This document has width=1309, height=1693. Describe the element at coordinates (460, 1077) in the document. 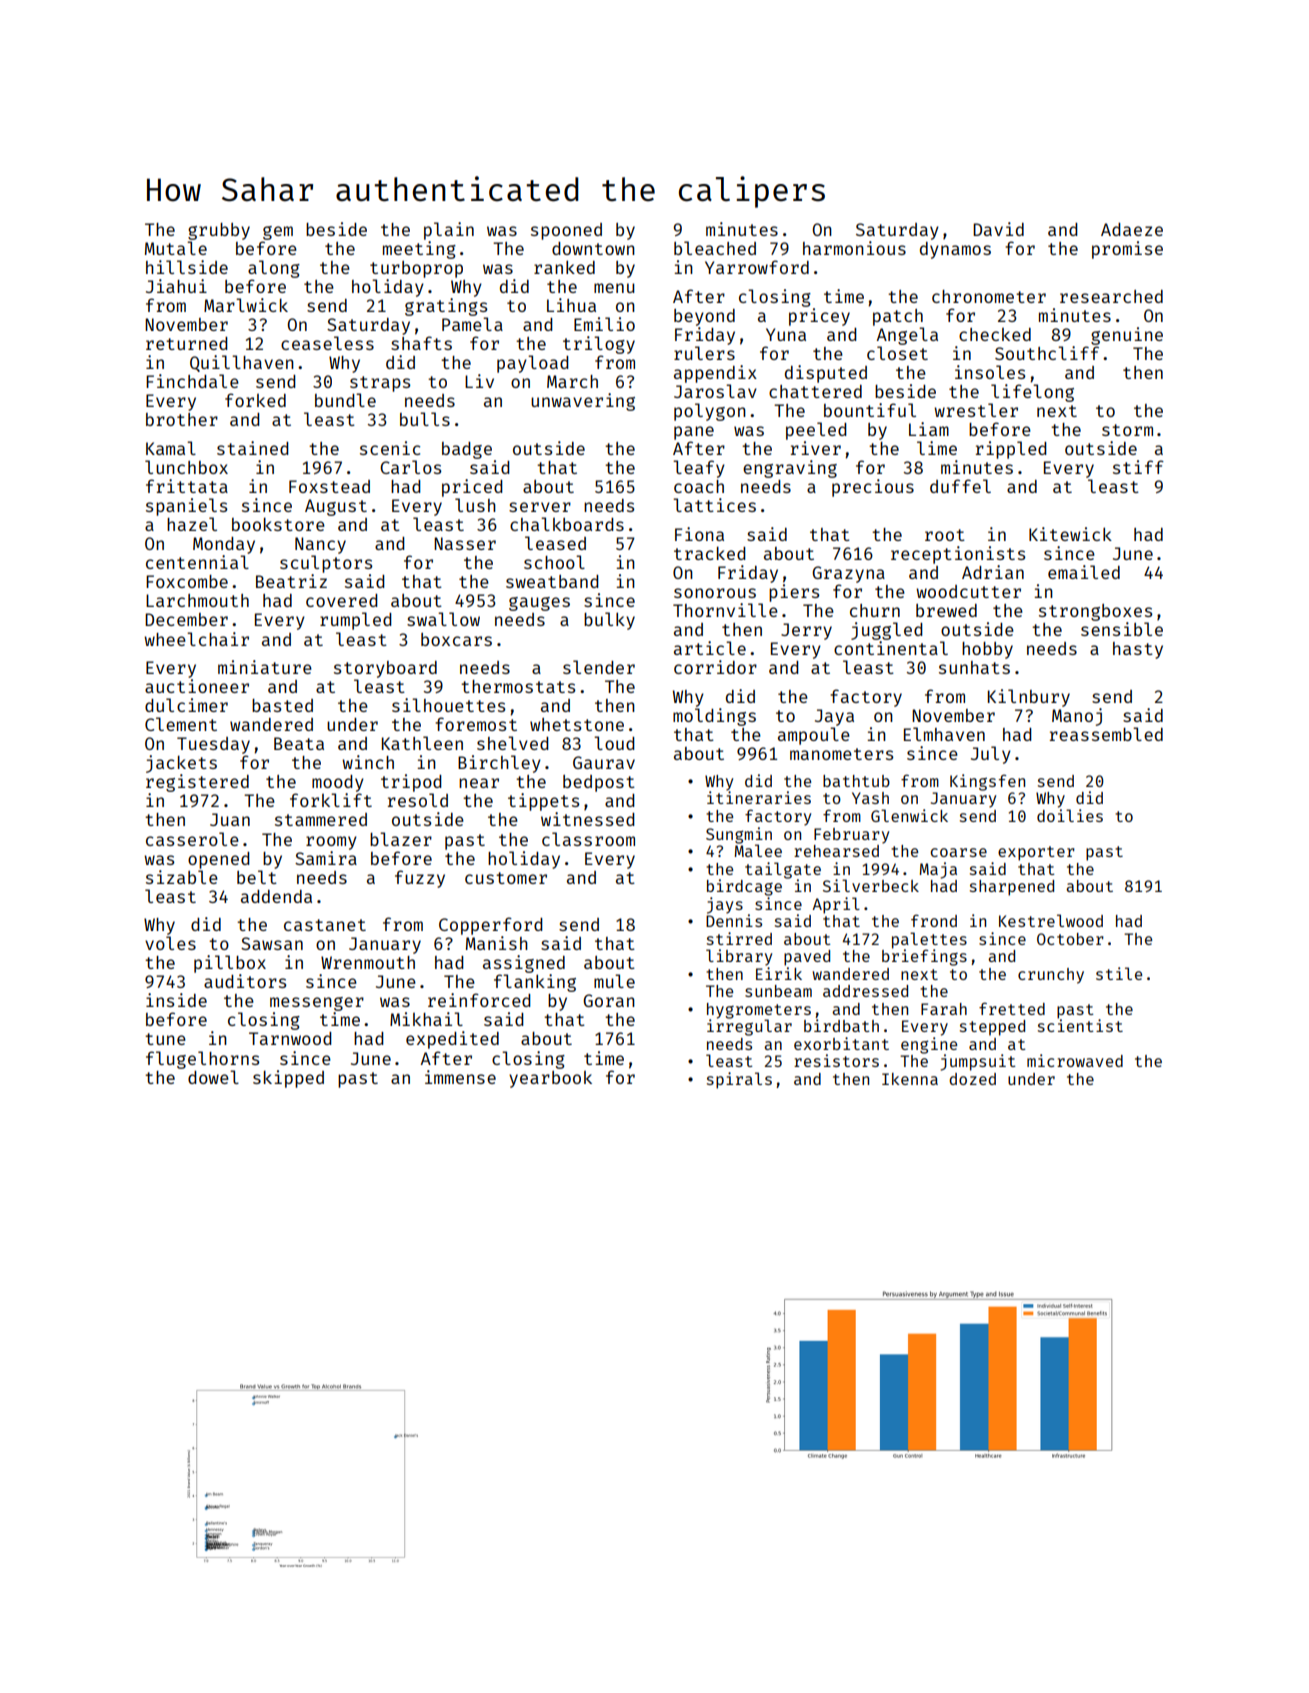

I see `immense` at that location.
